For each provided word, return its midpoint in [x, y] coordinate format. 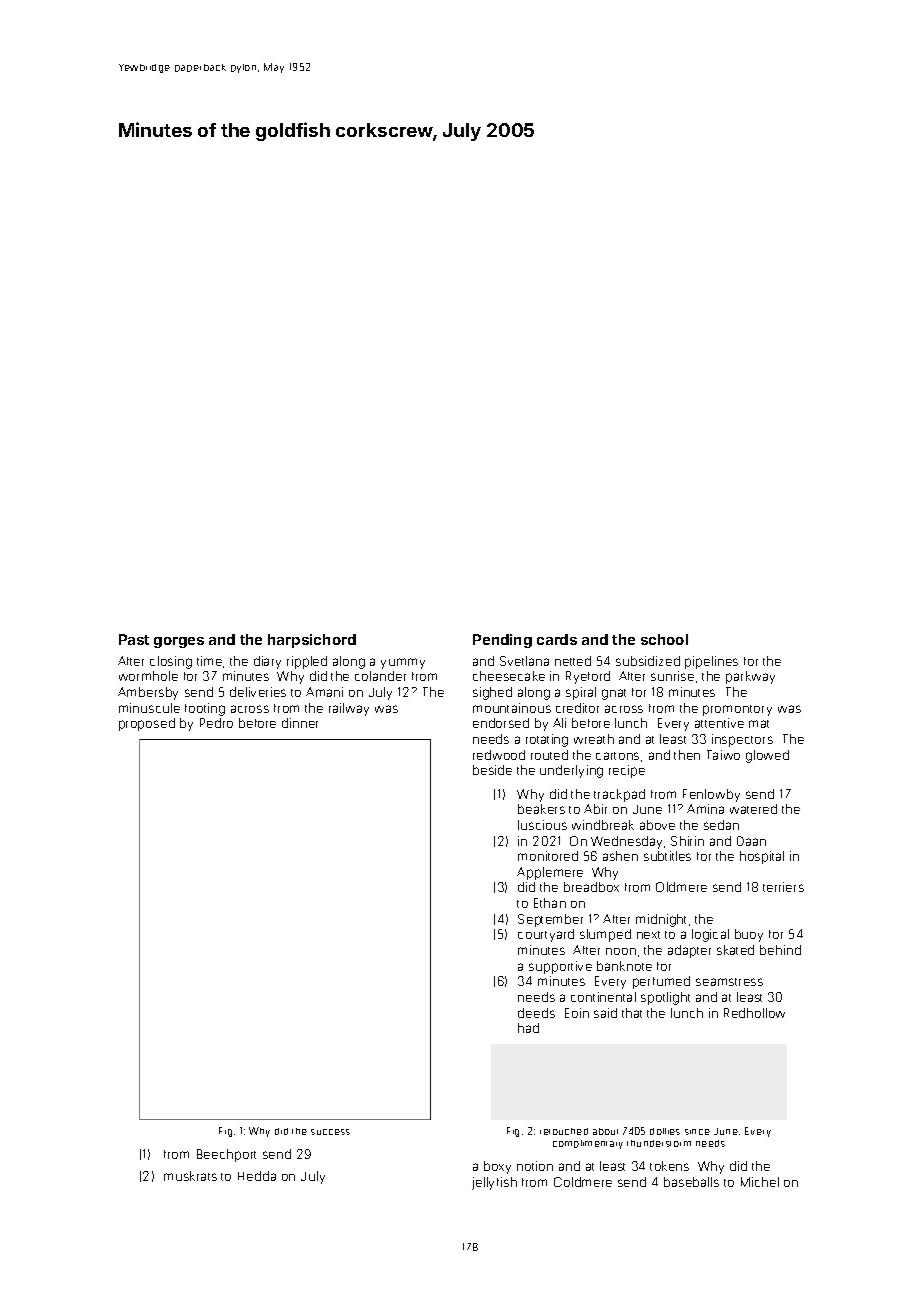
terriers [783, 887]
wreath [594, 739]
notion [535, 1166]
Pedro [216, 723]
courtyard [546, 935]
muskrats [190, 1176]
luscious [542, 825]
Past [134, 639]
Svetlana [524, 661]
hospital [762, 857]
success [330, 1132]
